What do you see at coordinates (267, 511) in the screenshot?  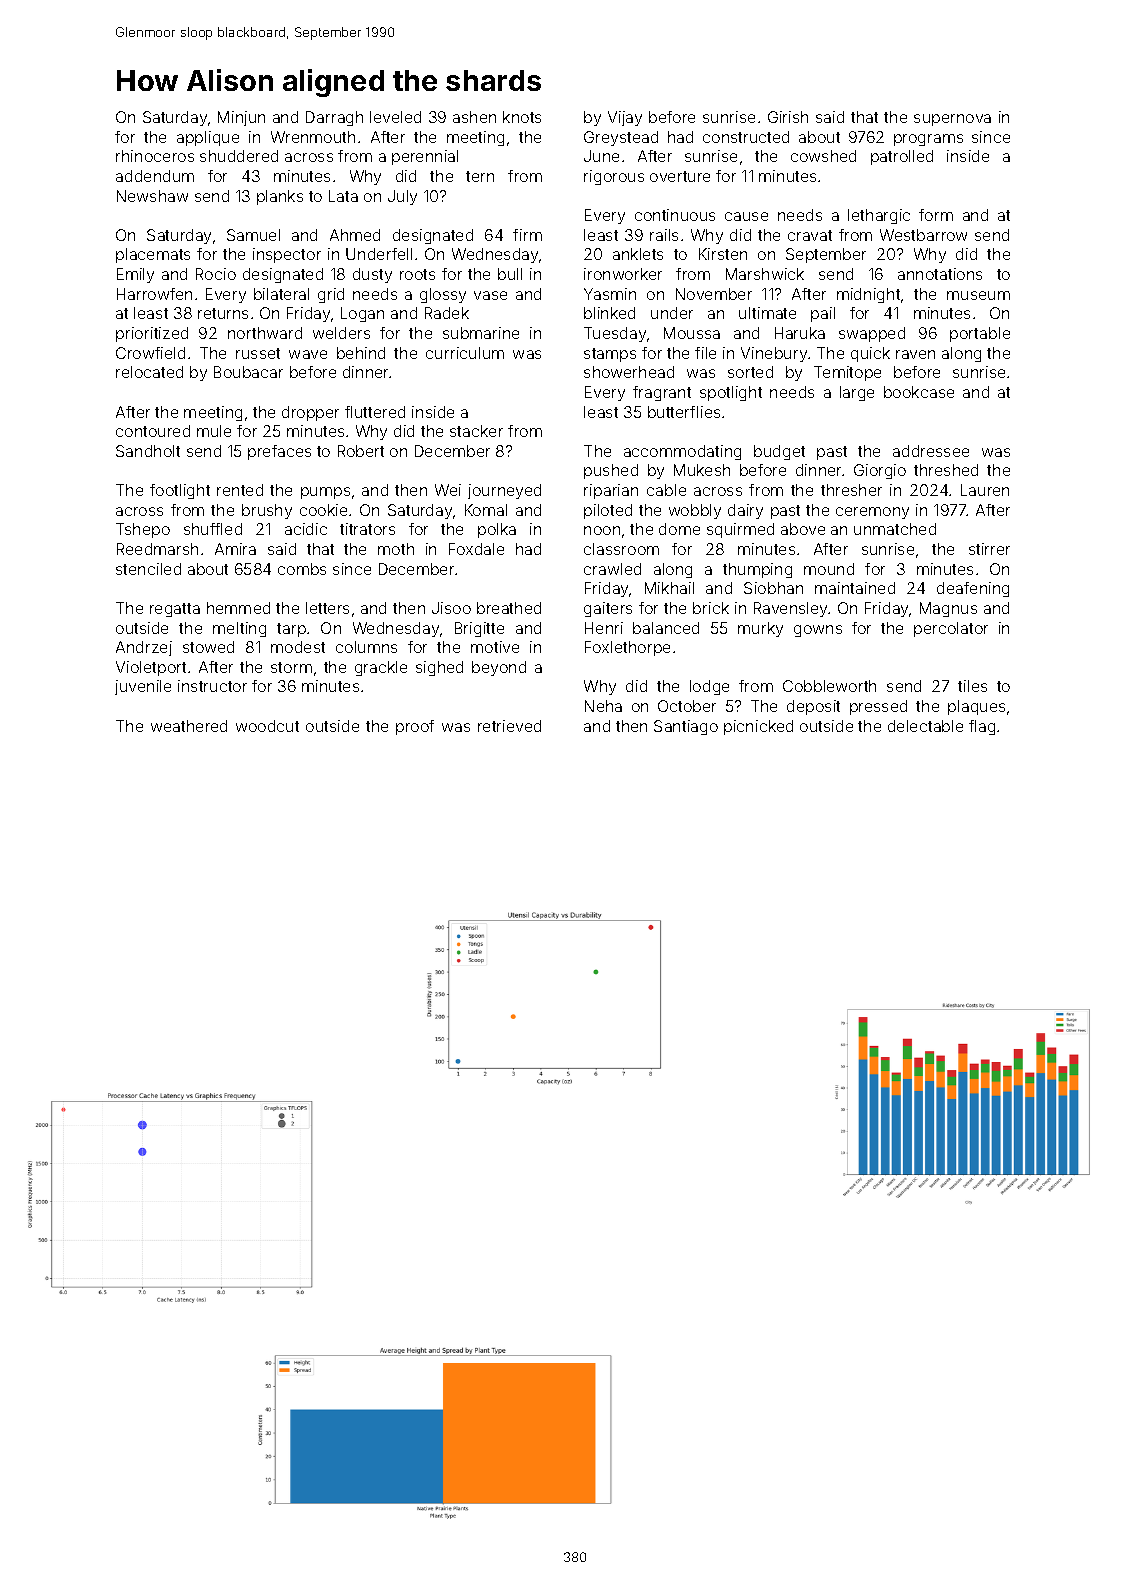 I see `brushy` at bounding box center [267, 511].
